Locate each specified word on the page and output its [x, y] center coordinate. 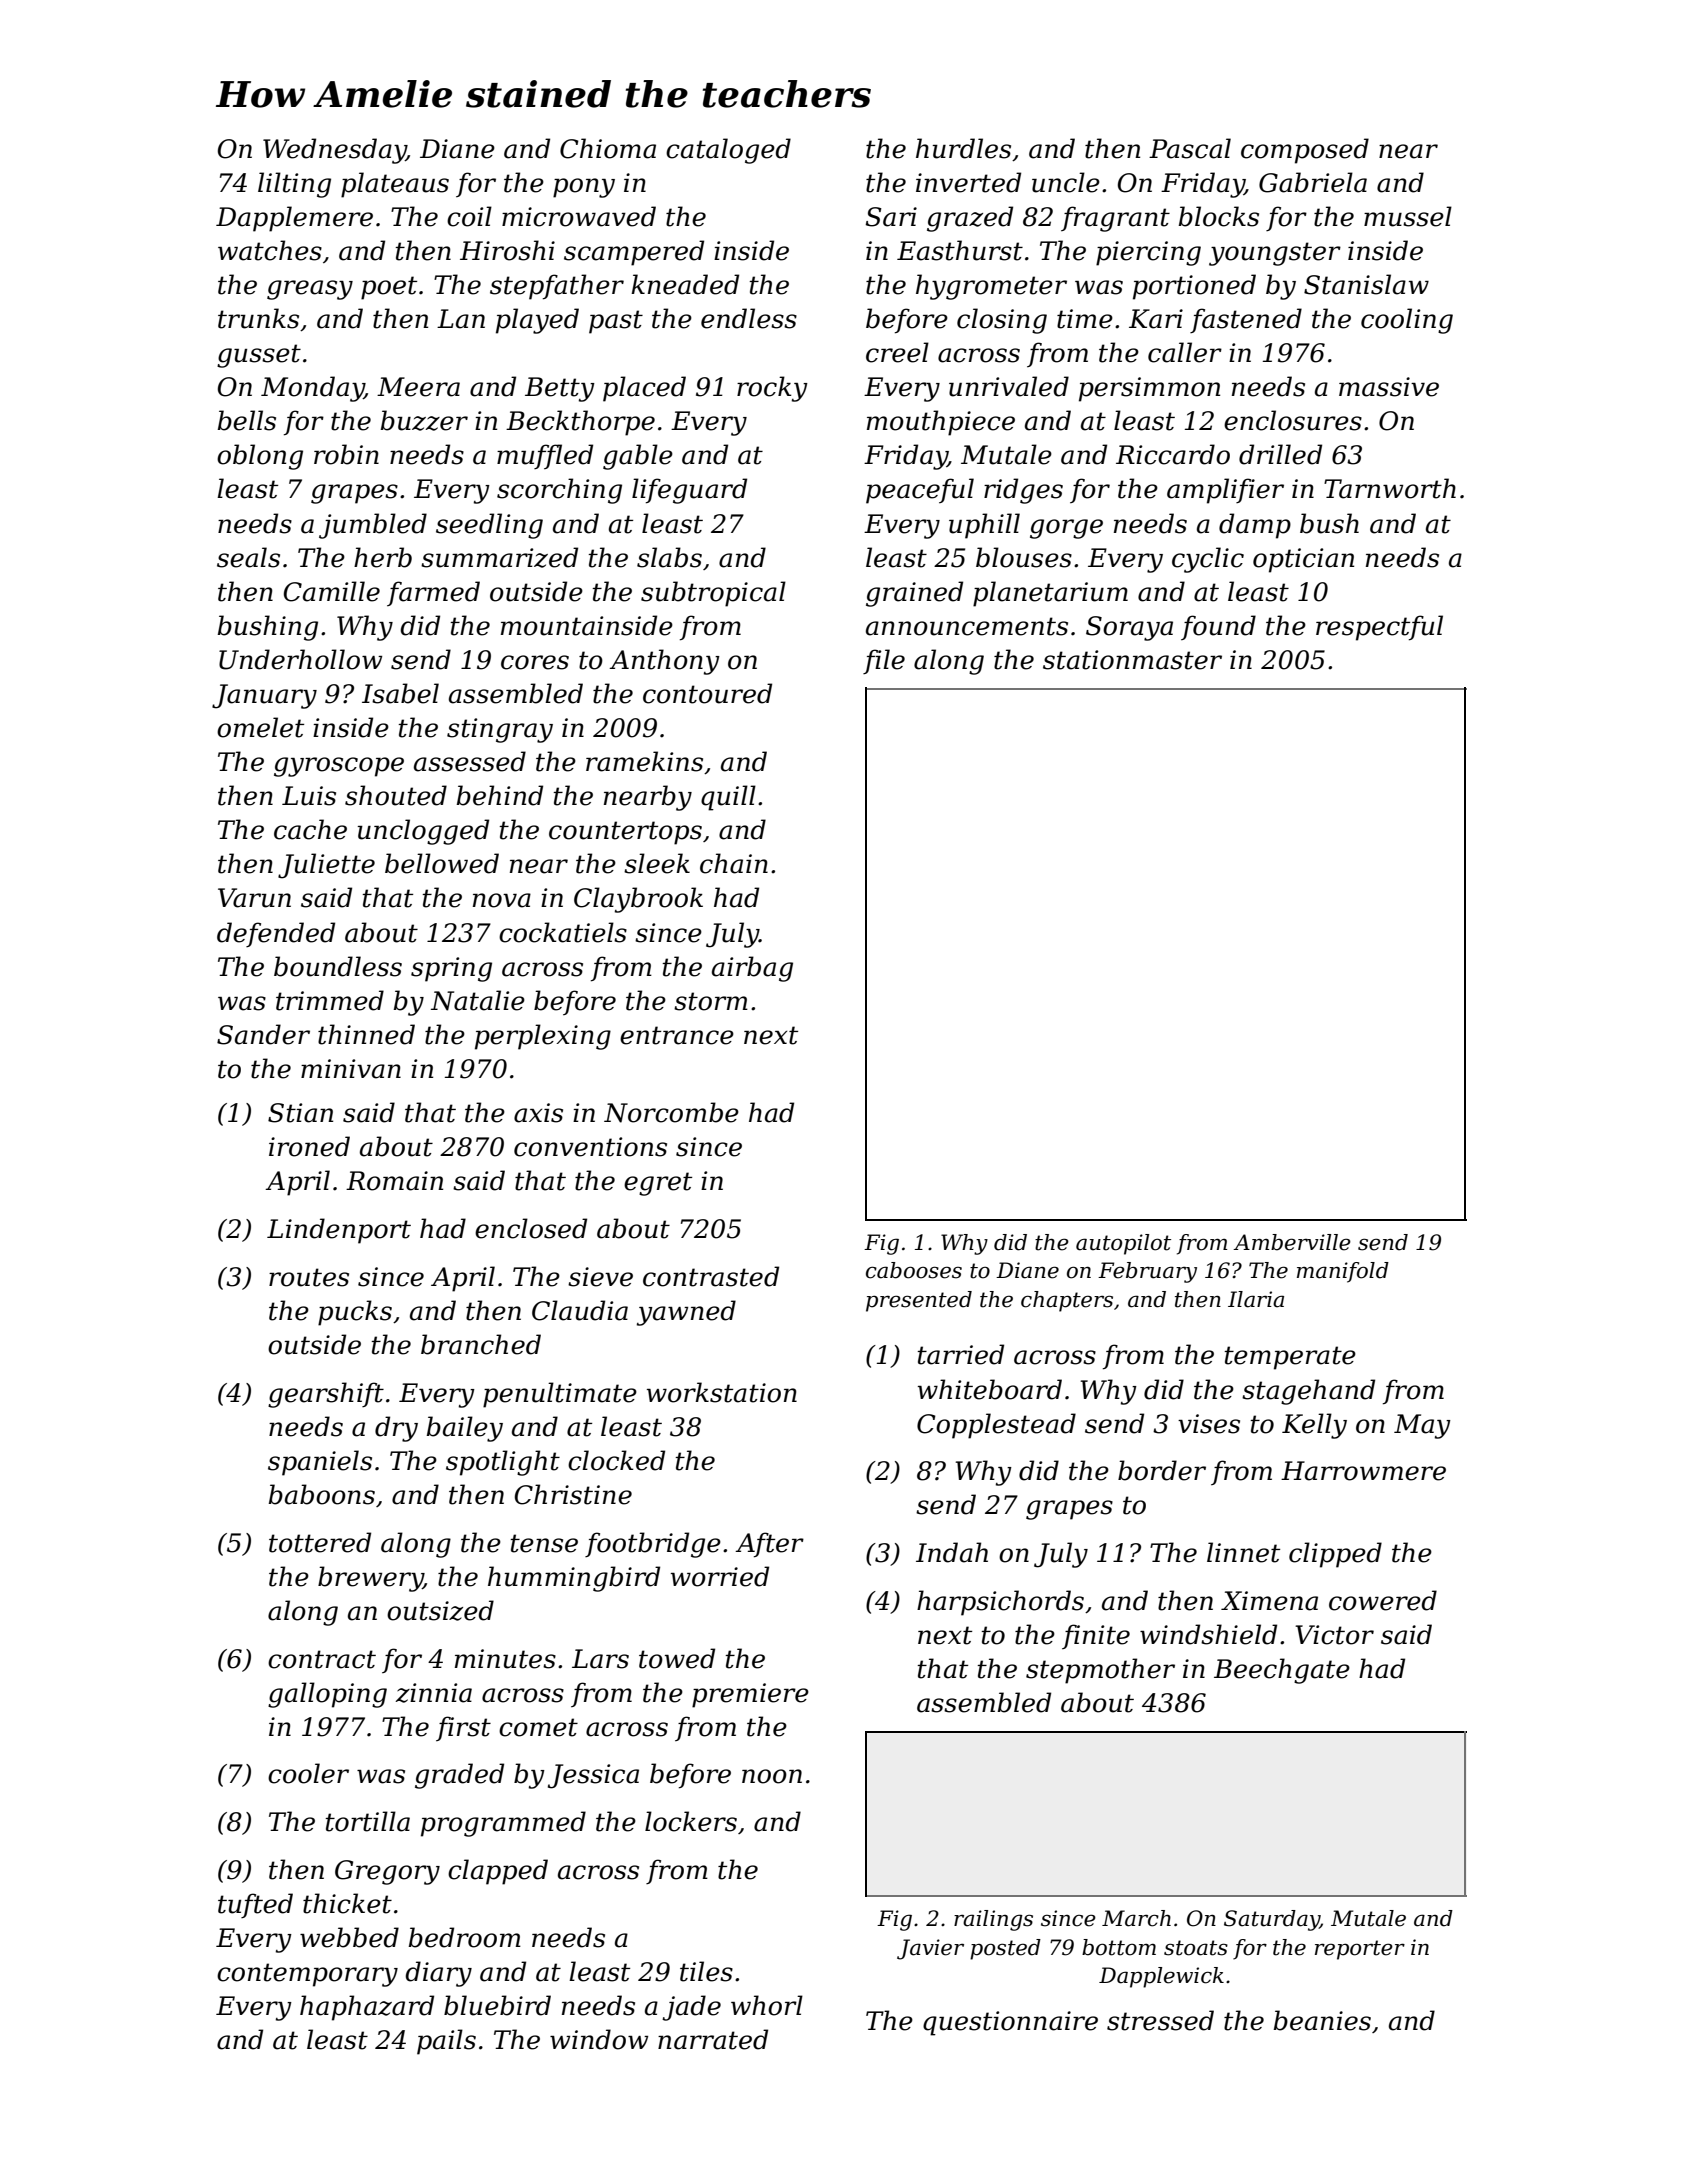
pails [446, 2042]
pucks [355, 1313]
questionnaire [1010, 2023]
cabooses [914, 1270]
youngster [1275, 254]
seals [248, 557]
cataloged [728, 151]
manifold [1343, 1272]
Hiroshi [507, 250]
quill [728, 798]
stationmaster [1132, 660]
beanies [1322, 2020]
